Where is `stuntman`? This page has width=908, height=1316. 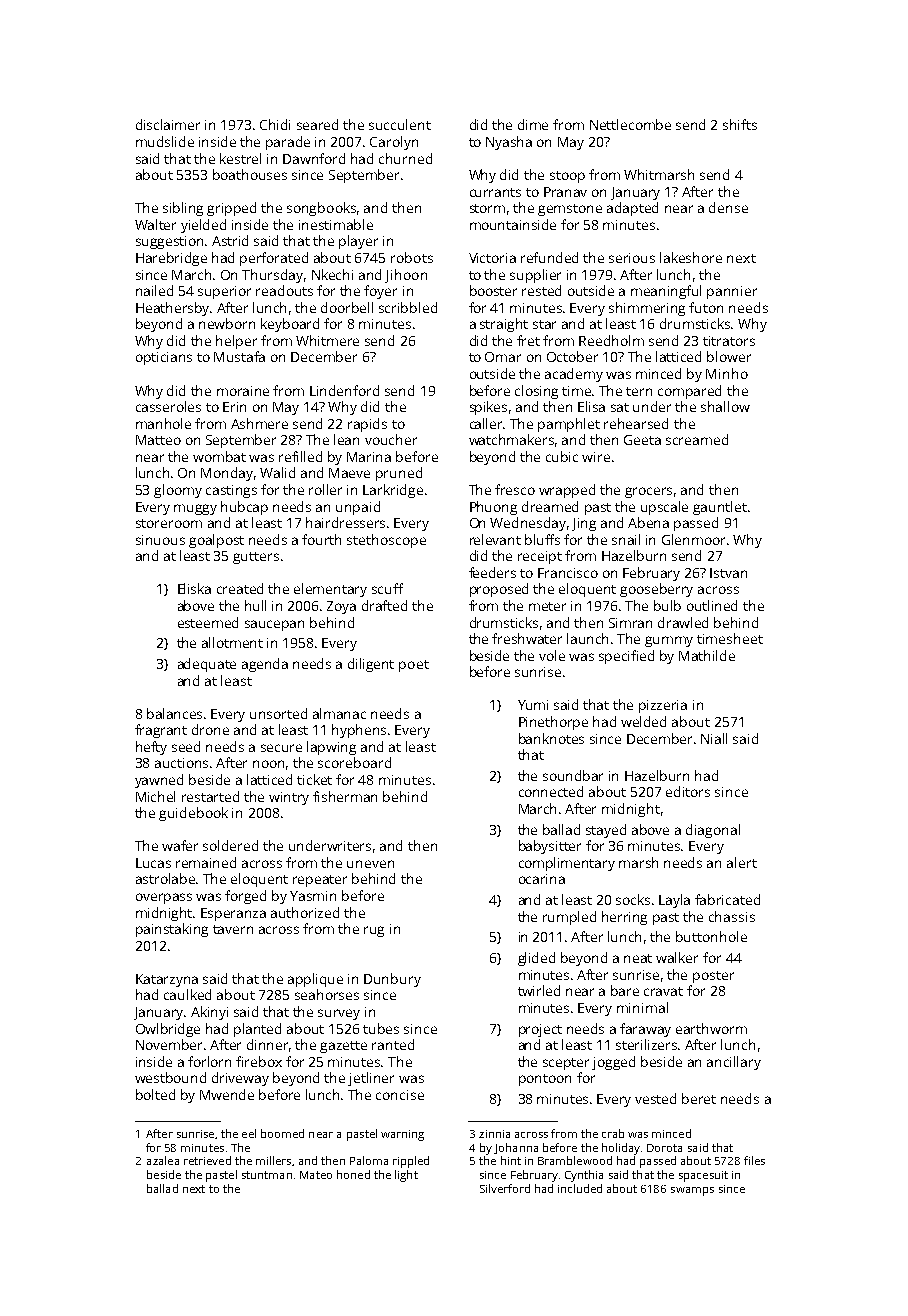 stuntman is located at coordinates (267, 1175).
